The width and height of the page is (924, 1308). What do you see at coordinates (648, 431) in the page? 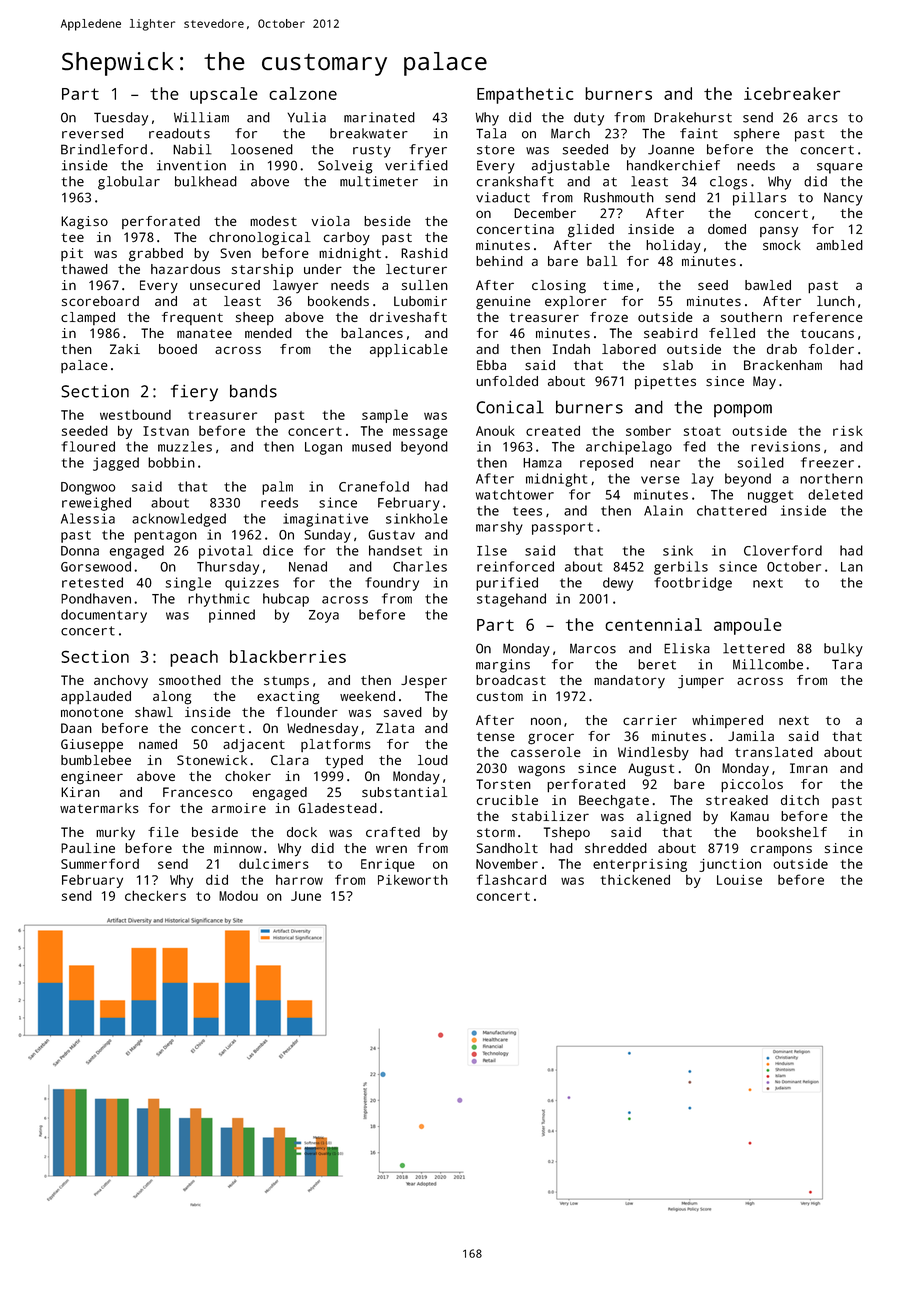
I see `somber` at bounding box center [648, 431].
